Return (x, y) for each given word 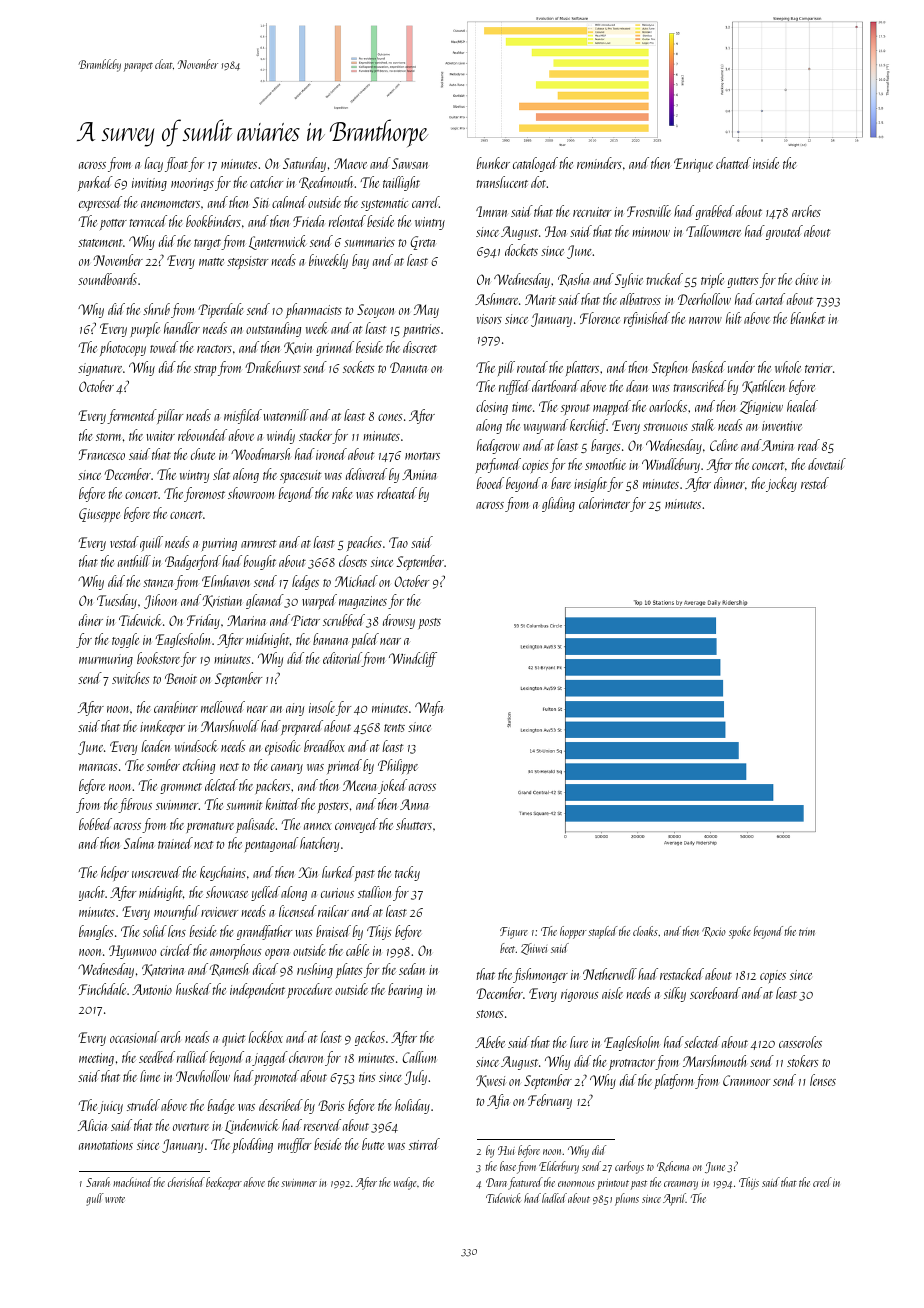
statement (100, 243)
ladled (554, 1198)
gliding (558, 504)
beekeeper (224, 1183)
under (741, 367)
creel (822, 1182)
